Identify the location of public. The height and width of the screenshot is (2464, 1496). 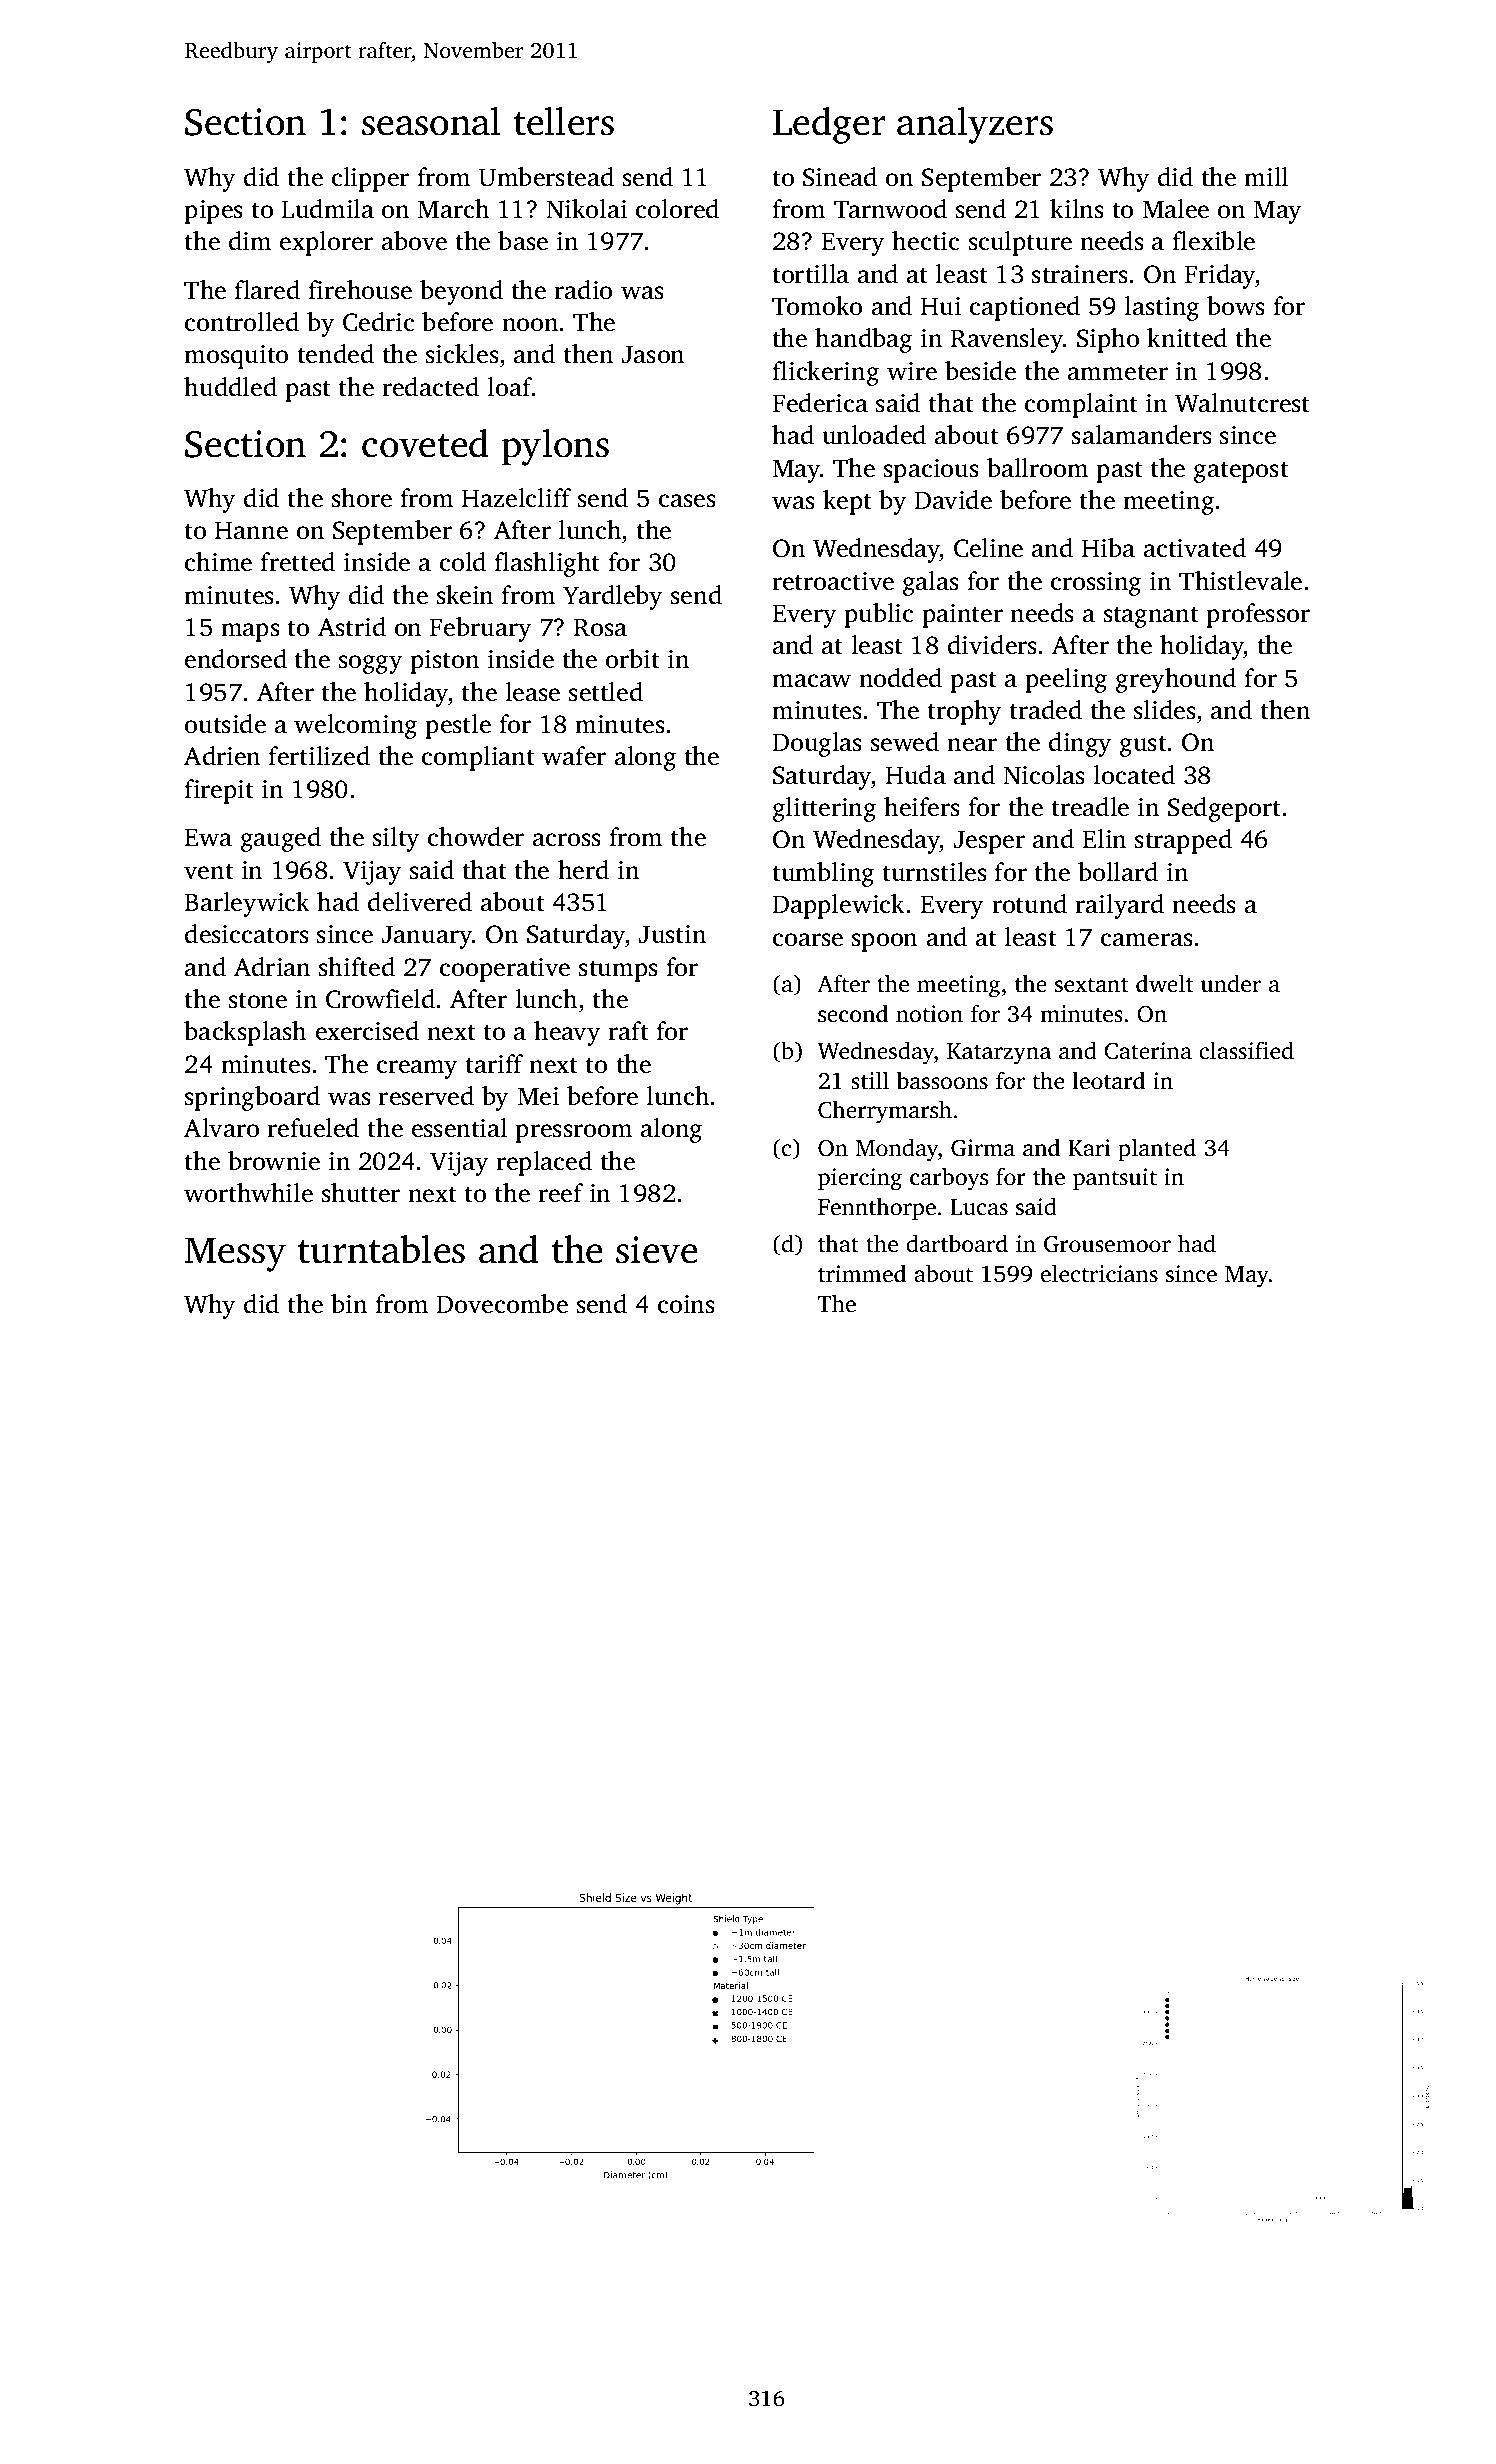
(878, 615).
